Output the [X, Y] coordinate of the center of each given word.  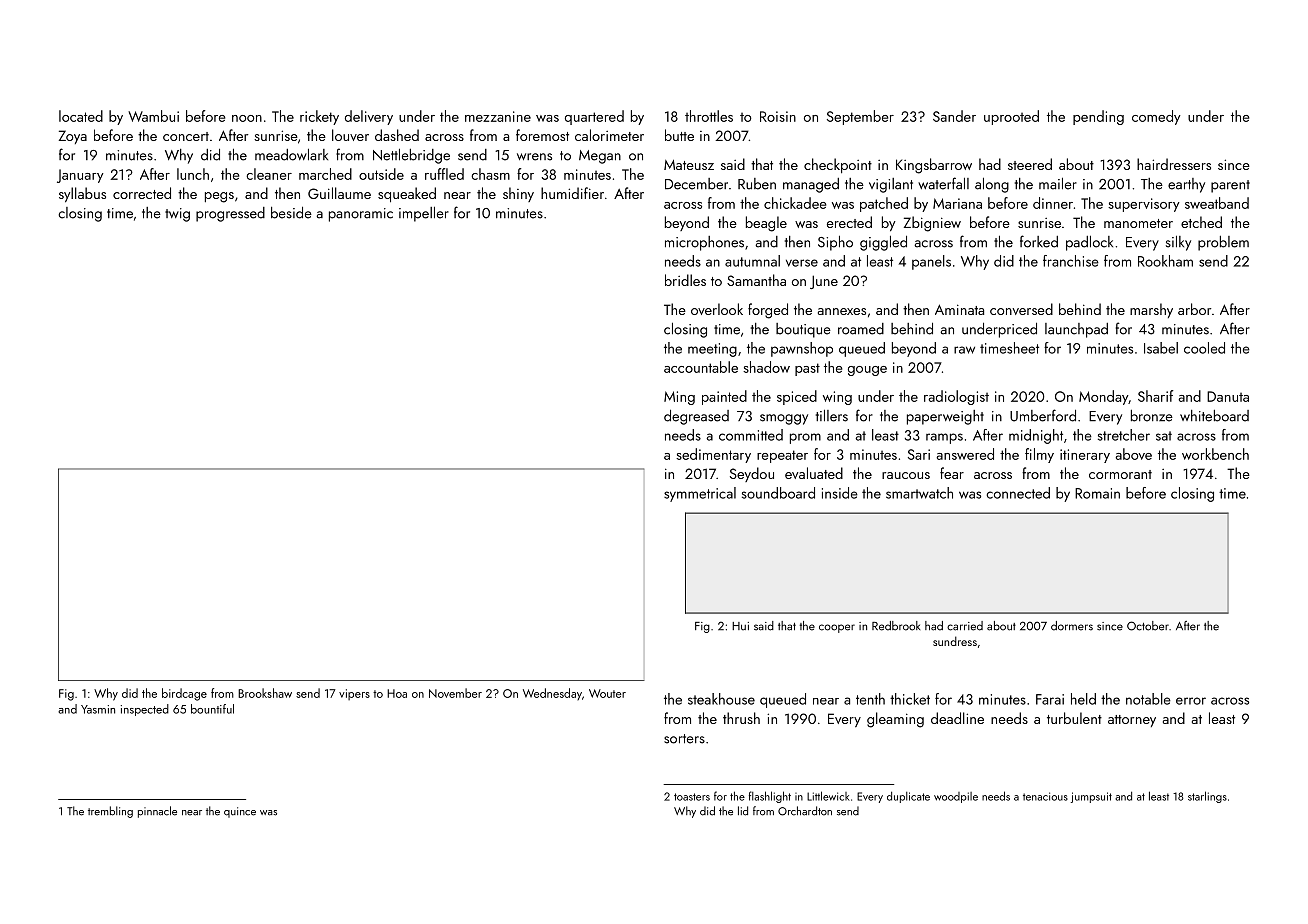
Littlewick [828, 796]
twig [177, 215]
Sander [954, 116]
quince [240, 812]
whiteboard [1214, 416]
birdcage [184, 694]
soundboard [778, 493]
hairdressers [1174, 164]
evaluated [814, 473]
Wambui [153, 116]
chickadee [795, 203]
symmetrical [700, 494]
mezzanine [498, 116]
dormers [1072, 626]
